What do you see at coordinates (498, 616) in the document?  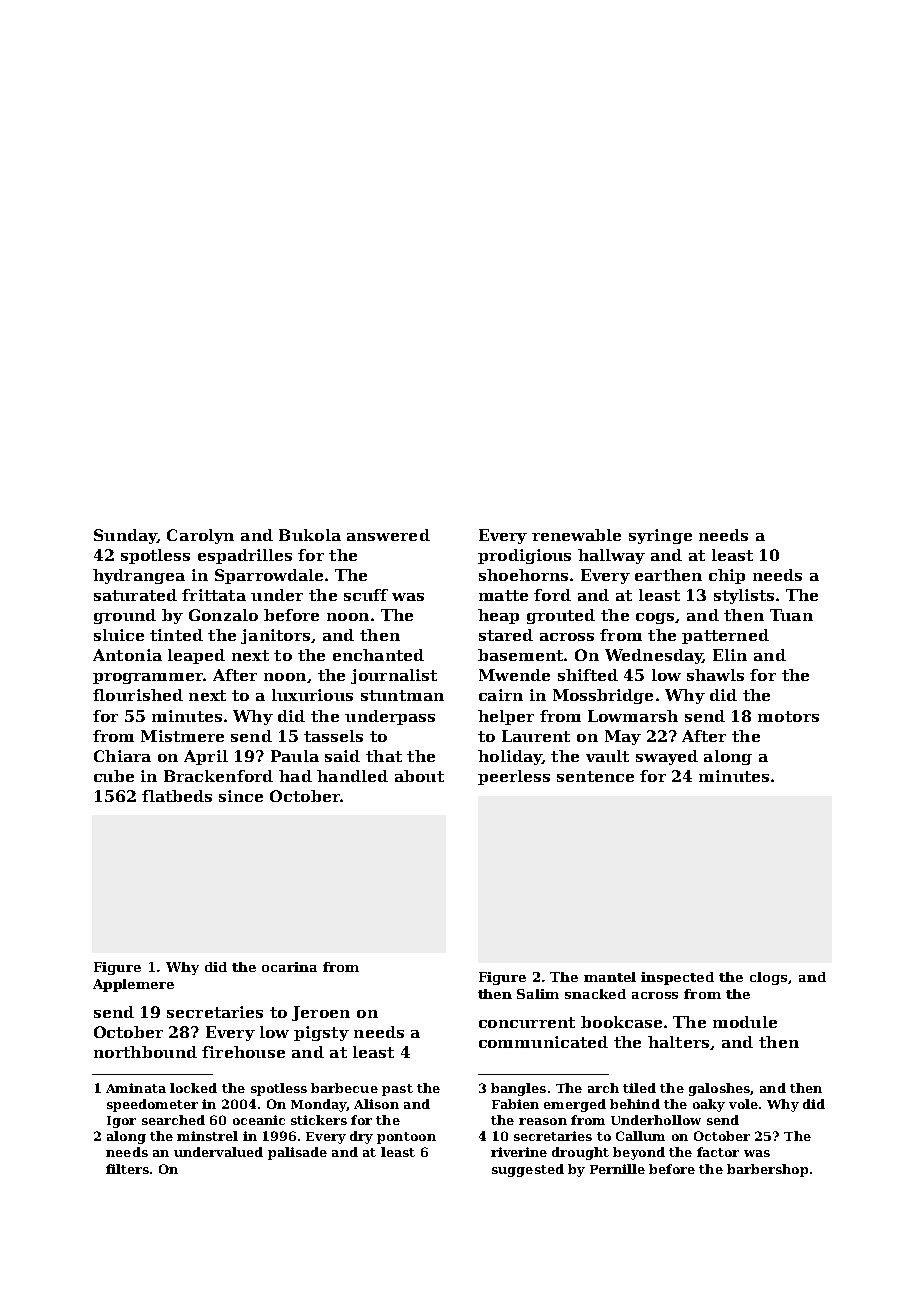 I see `heap` at bounding box center [498, 616].
